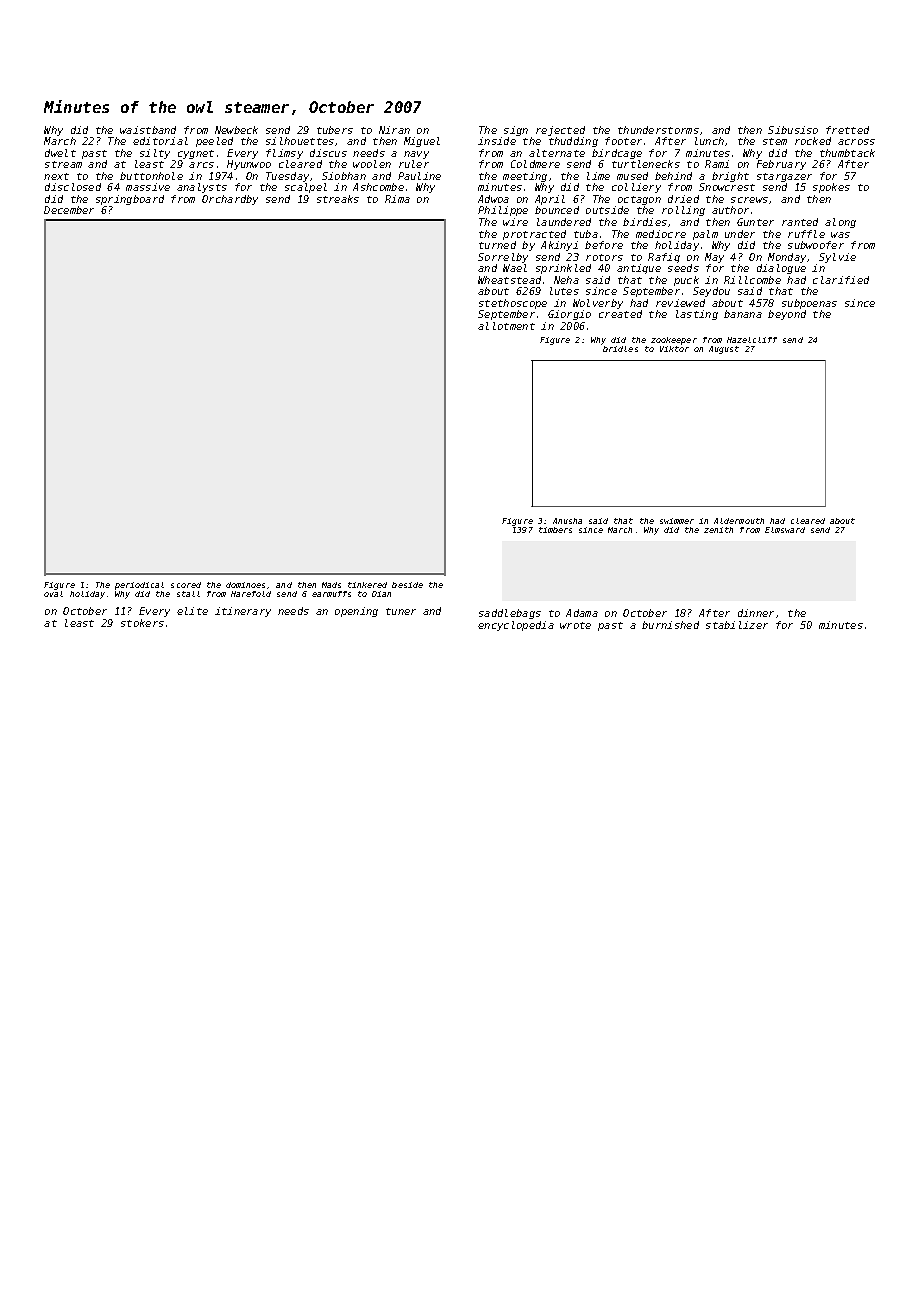  Describe the element at coordinates (752, 340) in the document. I see `Hazelcliff` at that location.
